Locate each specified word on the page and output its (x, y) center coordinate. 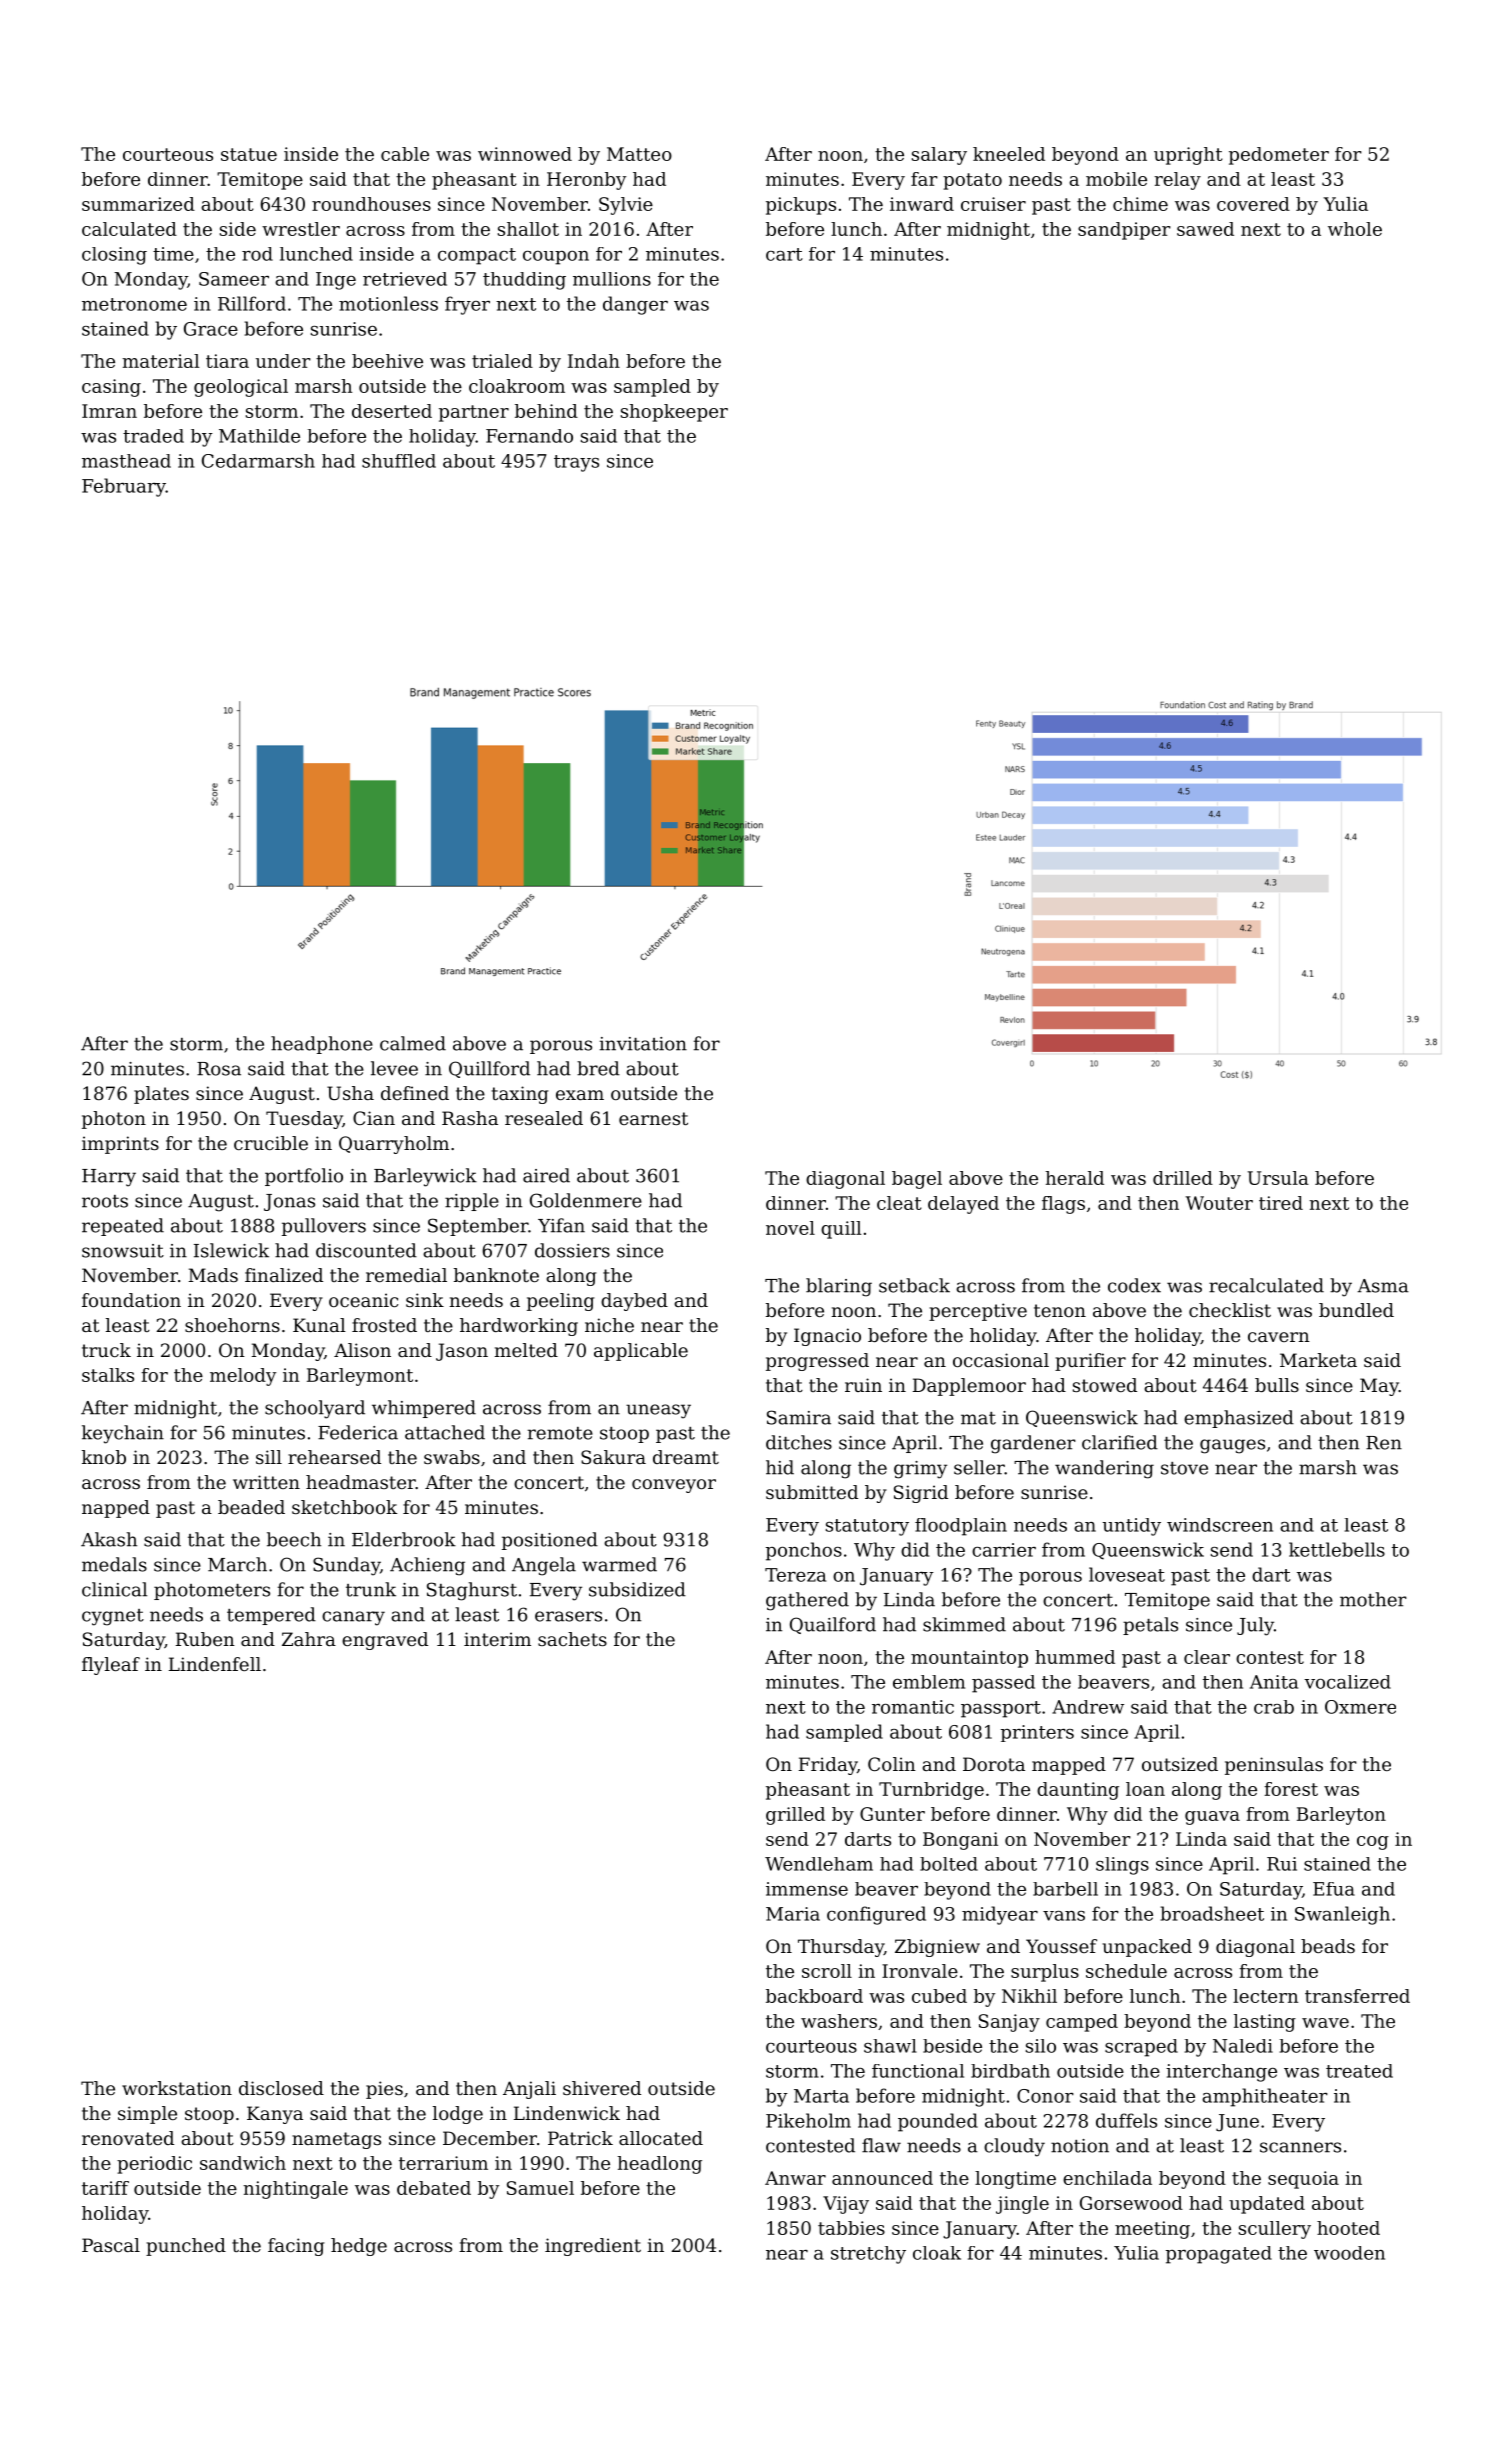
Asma (1383, 1286)
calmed (413, 1043)
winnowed (525, 154)
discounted (366, 1250)
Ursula (1278, 1178)
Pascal (111, 2245)
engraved (385, 1641)
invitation (643, 1044)
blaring (839, 1287)
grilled (795, 1816)
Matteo (639, 154)
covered (1253, 204)
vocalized (1347, 1682)
